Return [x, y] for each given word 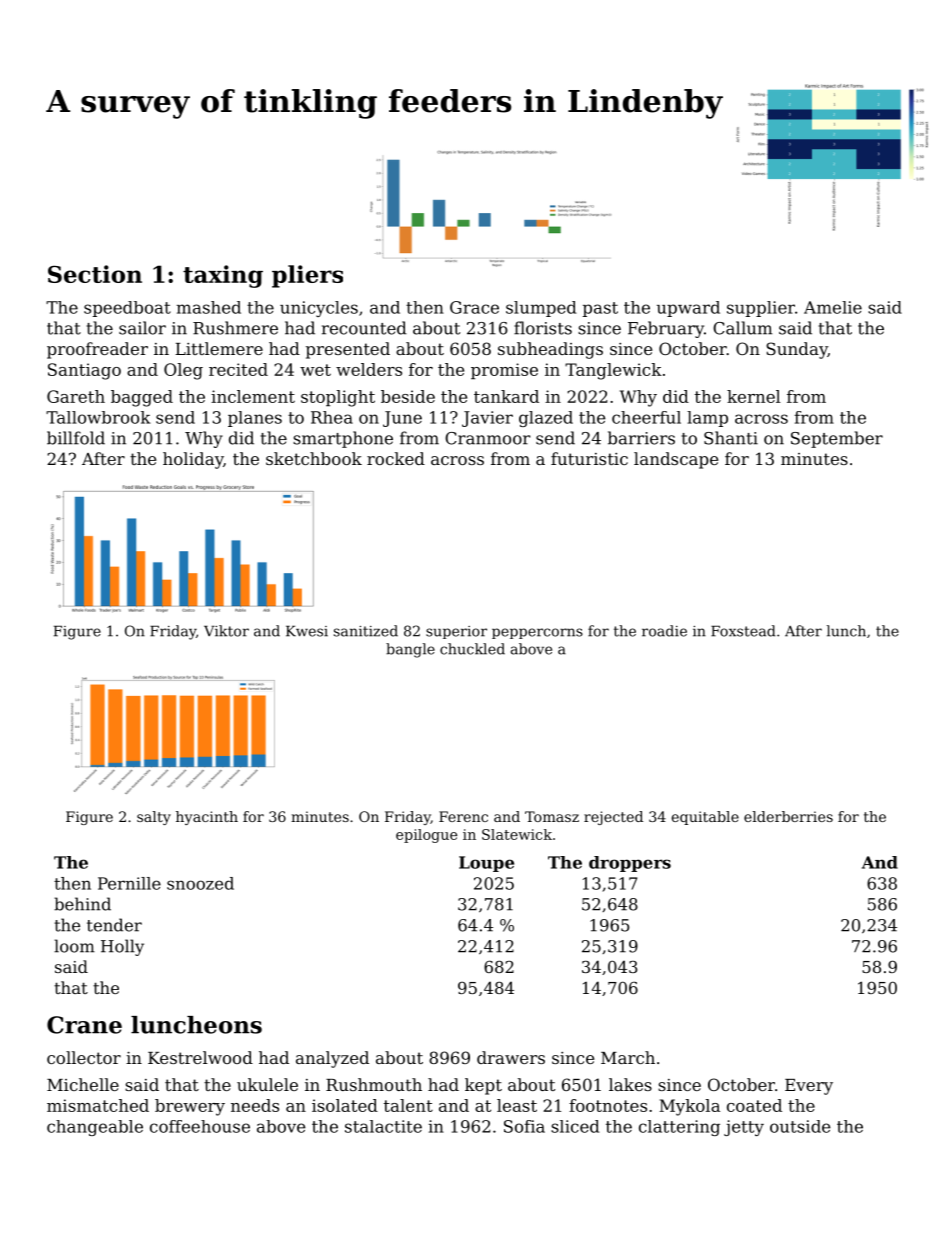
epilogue [426, 836]
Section [95, 274]
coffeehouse [200, 1126]
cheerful [646, 417]
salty [154, 818]
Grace [474, 307]
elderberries [788, 816]
